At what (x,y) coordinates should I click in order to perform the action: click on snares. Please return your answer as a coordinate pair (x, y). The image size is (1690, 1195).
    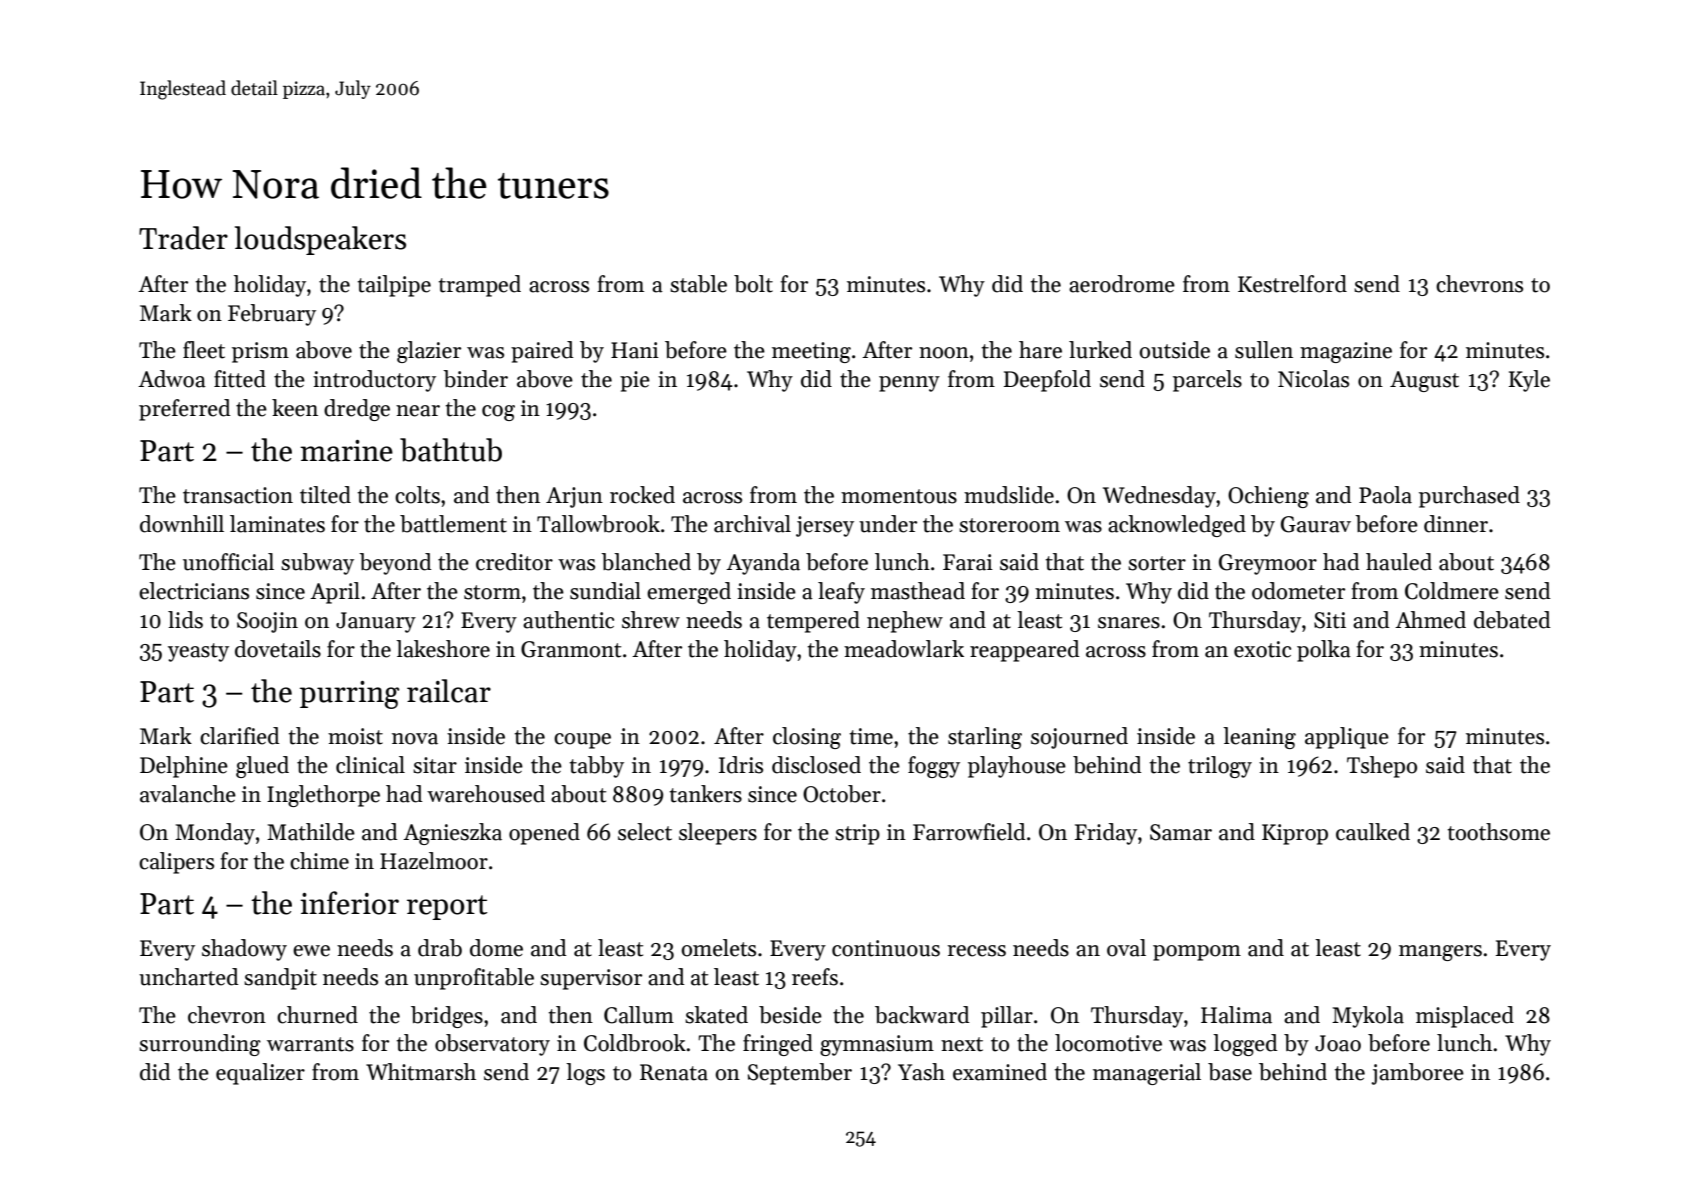
    Looking at the image, I should click on (1129, 623).
